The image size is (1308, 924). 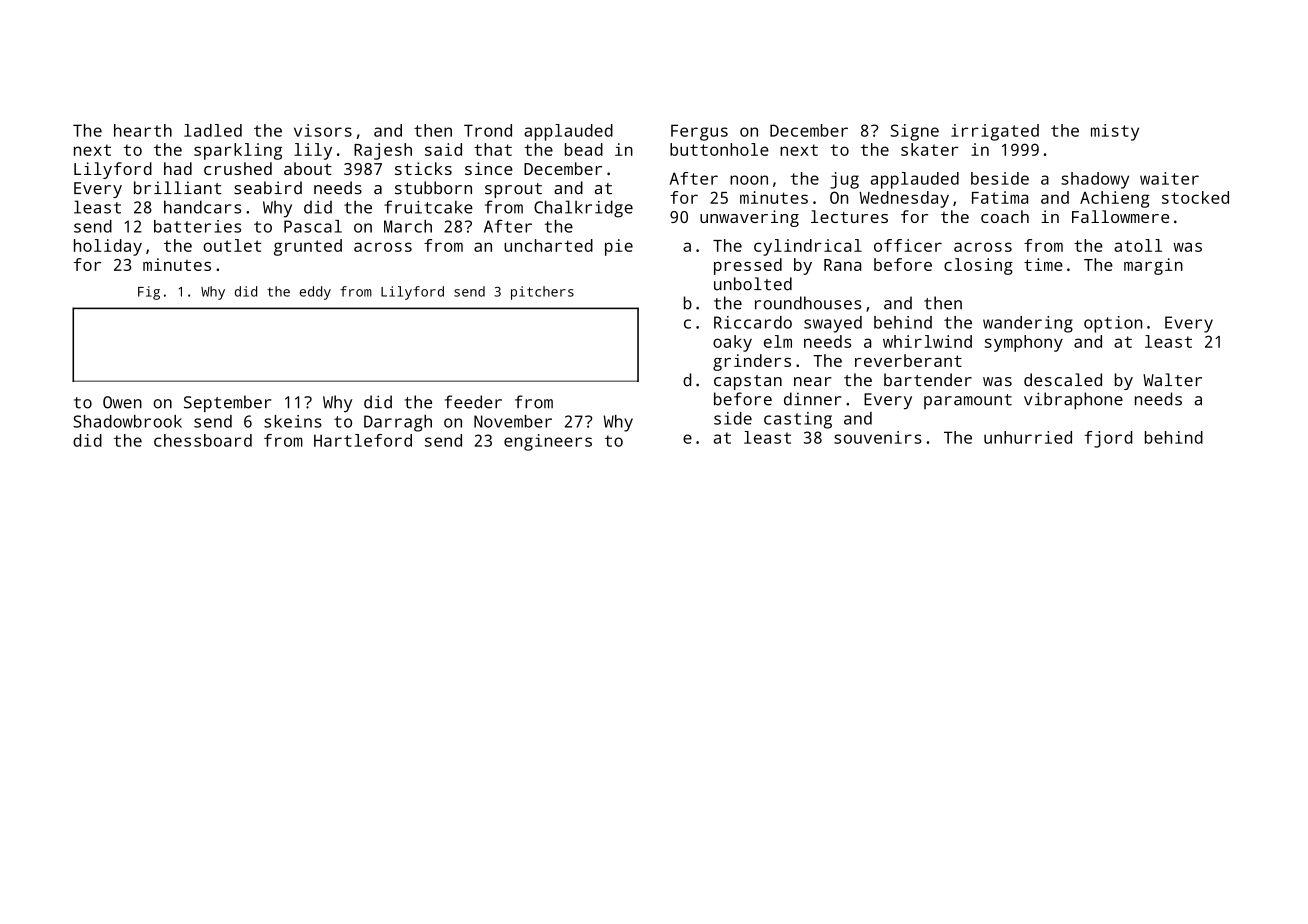 I want to click on uncharted, so click(x=548, y=245).
